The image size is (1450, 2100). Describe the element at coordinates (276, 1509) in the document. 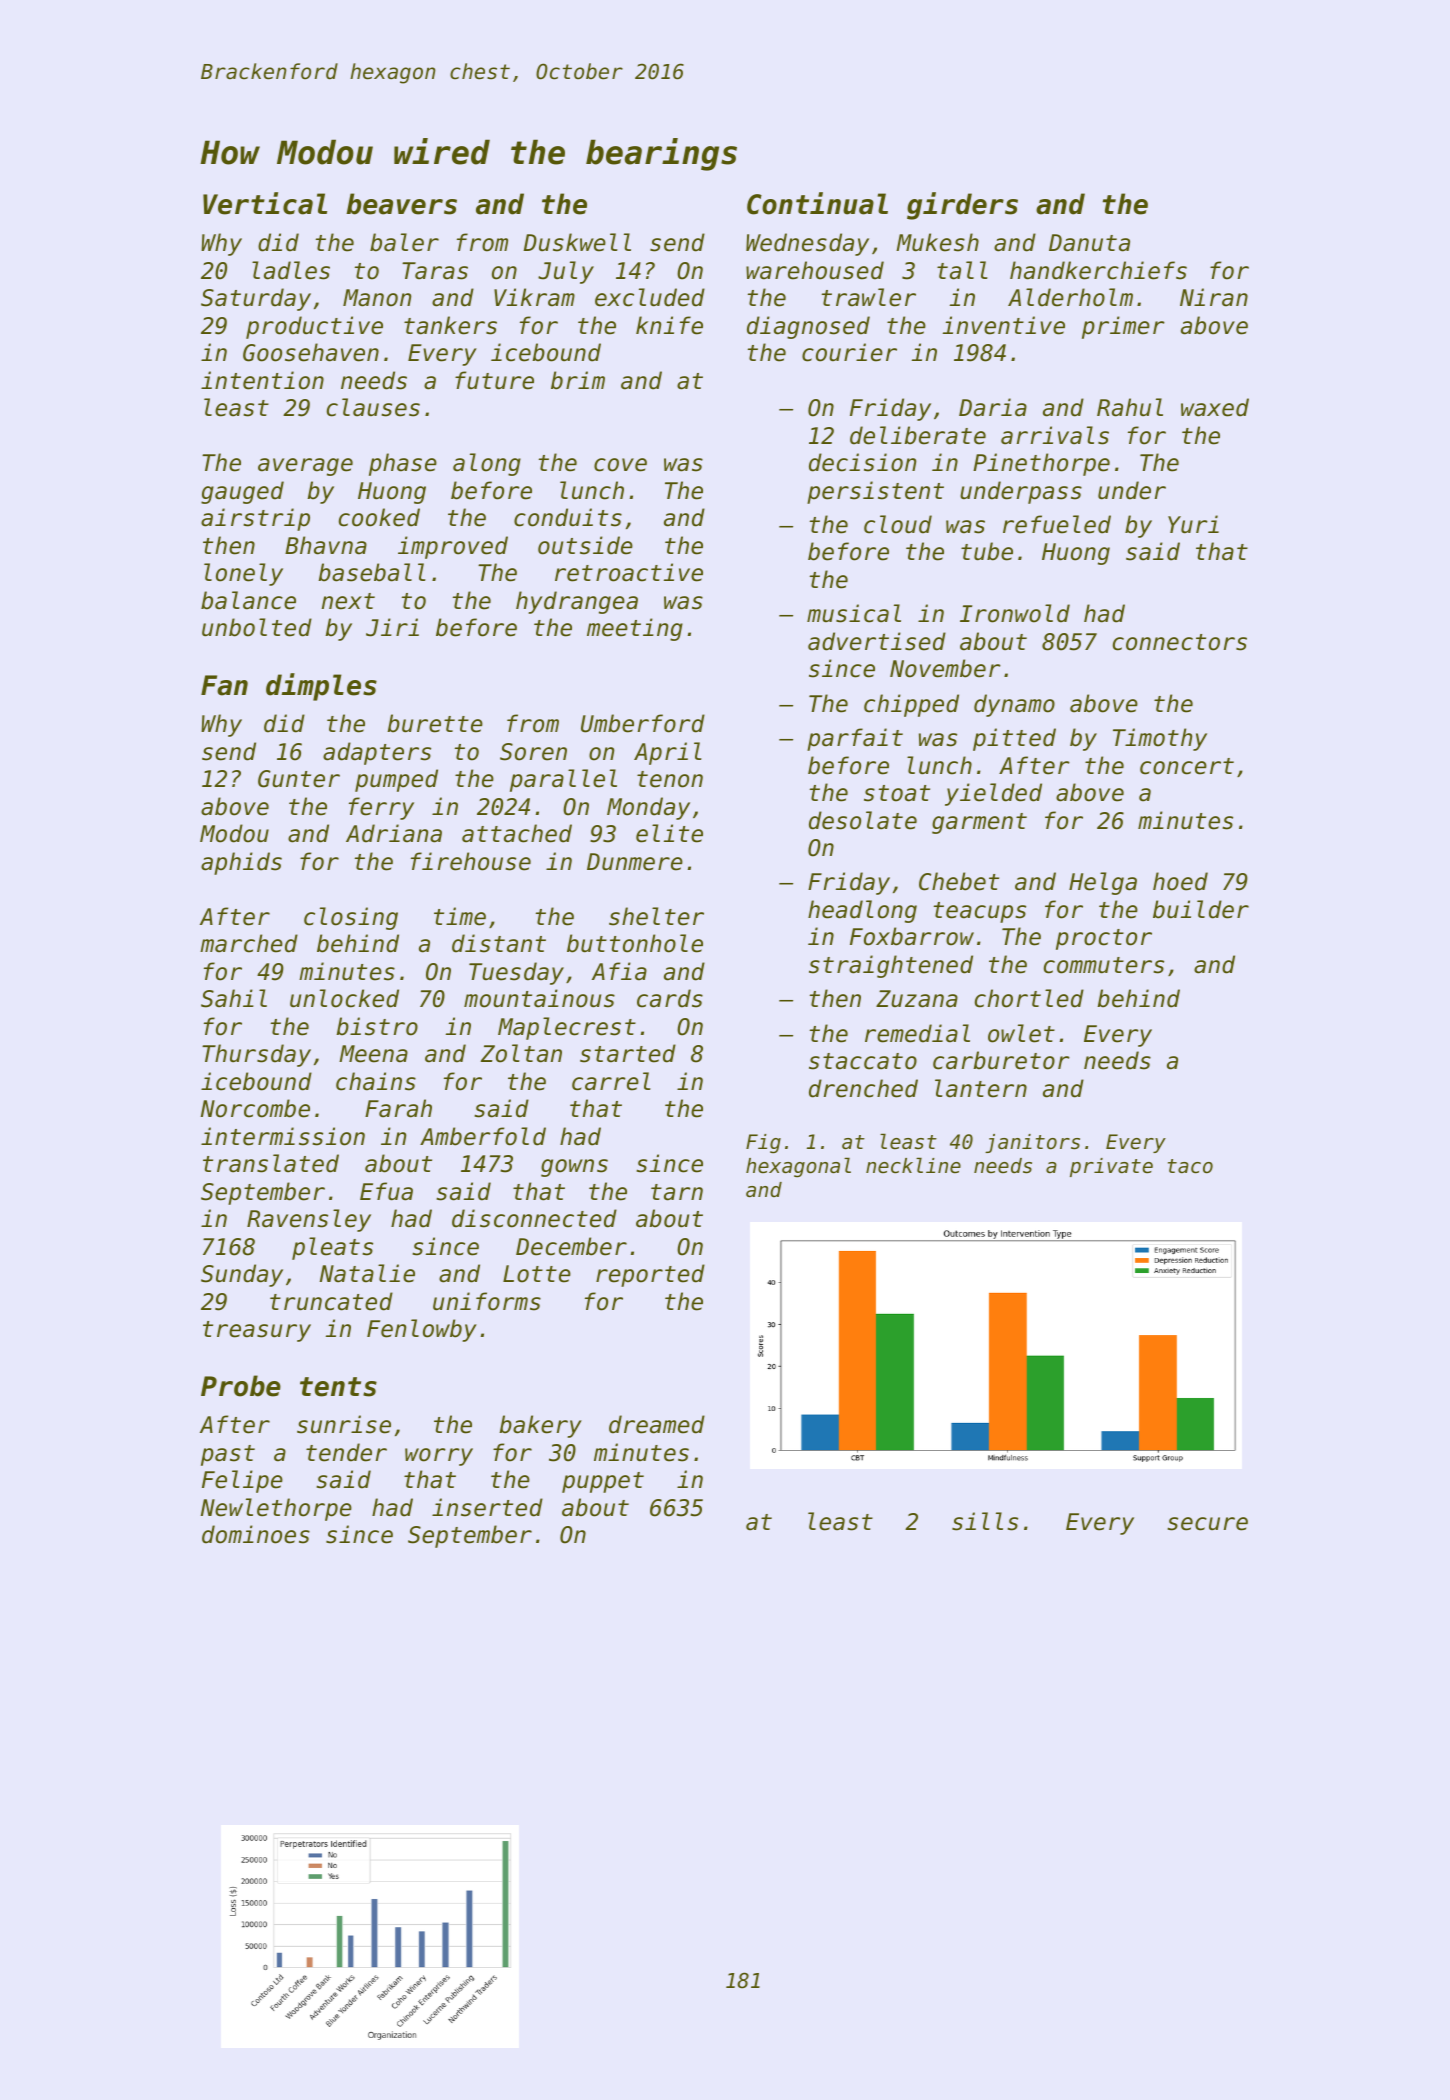

I see `Newlethorpe` at that location.
